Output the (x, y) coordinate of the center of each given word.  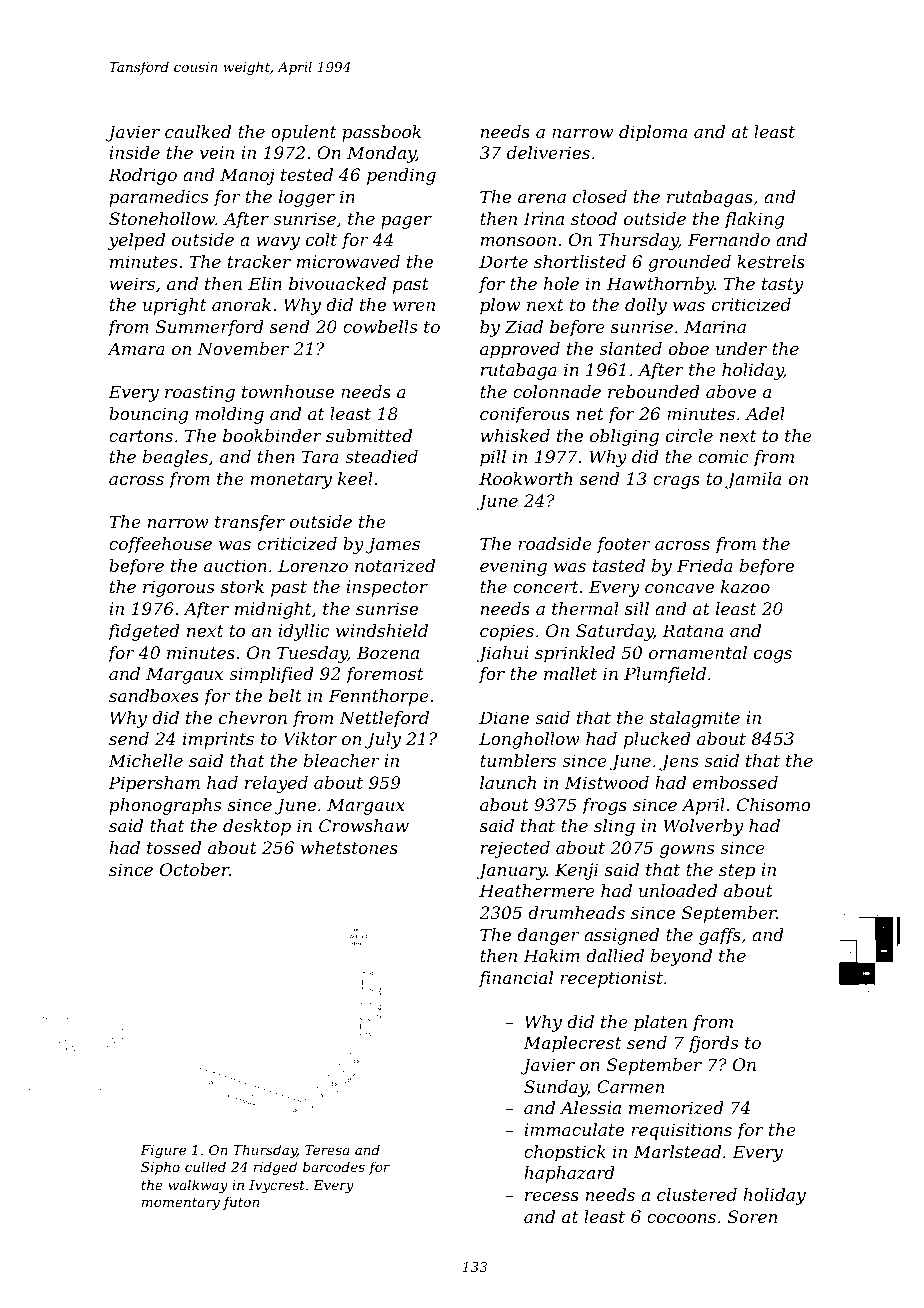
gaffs (720, 936)
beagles (175, 458)
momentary (181, 1203)
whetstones (349, 847)
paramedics (158, 198)
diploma (653, 133)
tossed (174, 847)
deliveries (548, 152)
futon (241, 1203)
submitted (369, 435)
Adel (765, 413)
